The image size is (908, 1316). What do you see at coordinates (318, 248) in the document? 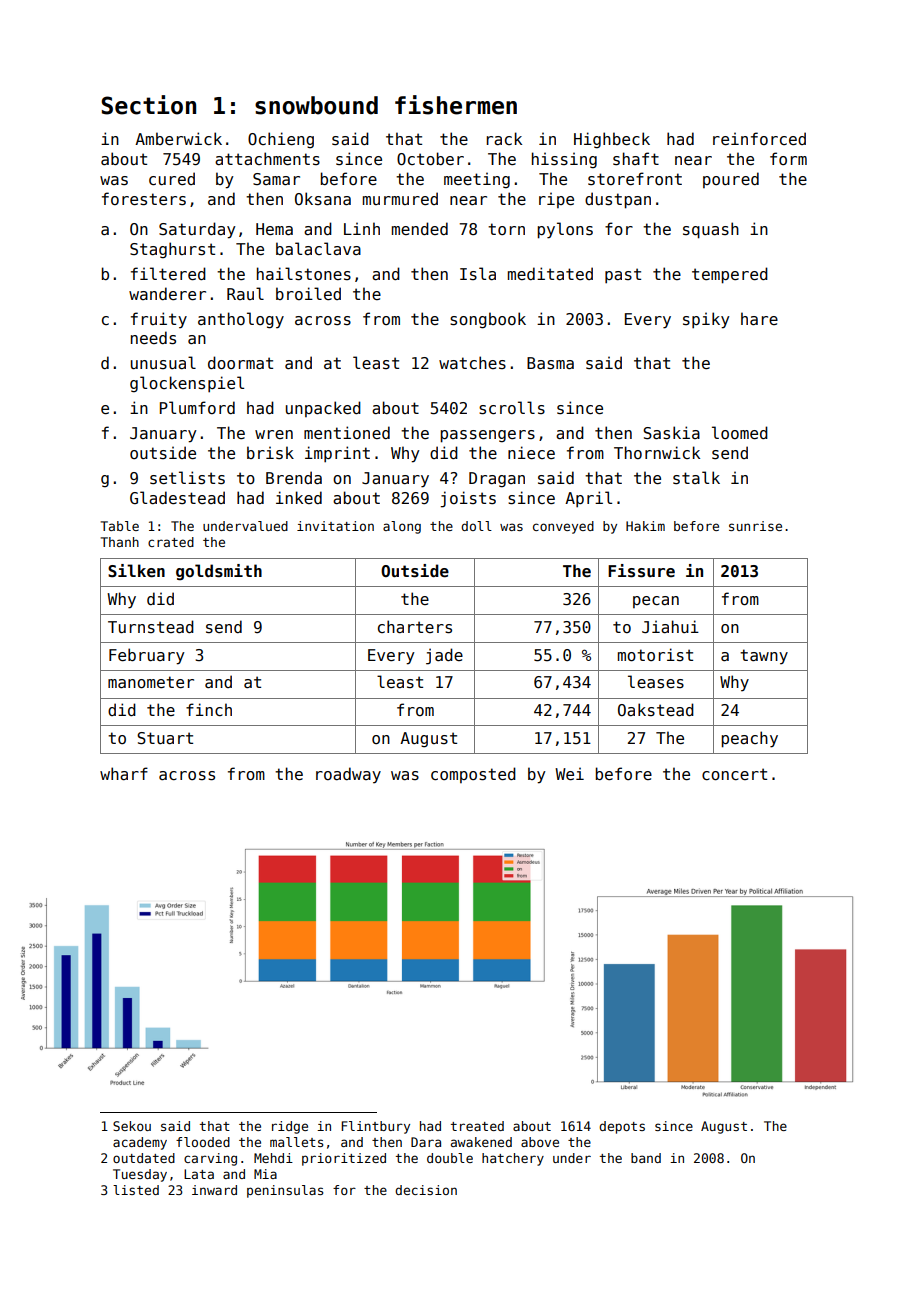
I see `balaclava` at bounding box center [318, 248].
